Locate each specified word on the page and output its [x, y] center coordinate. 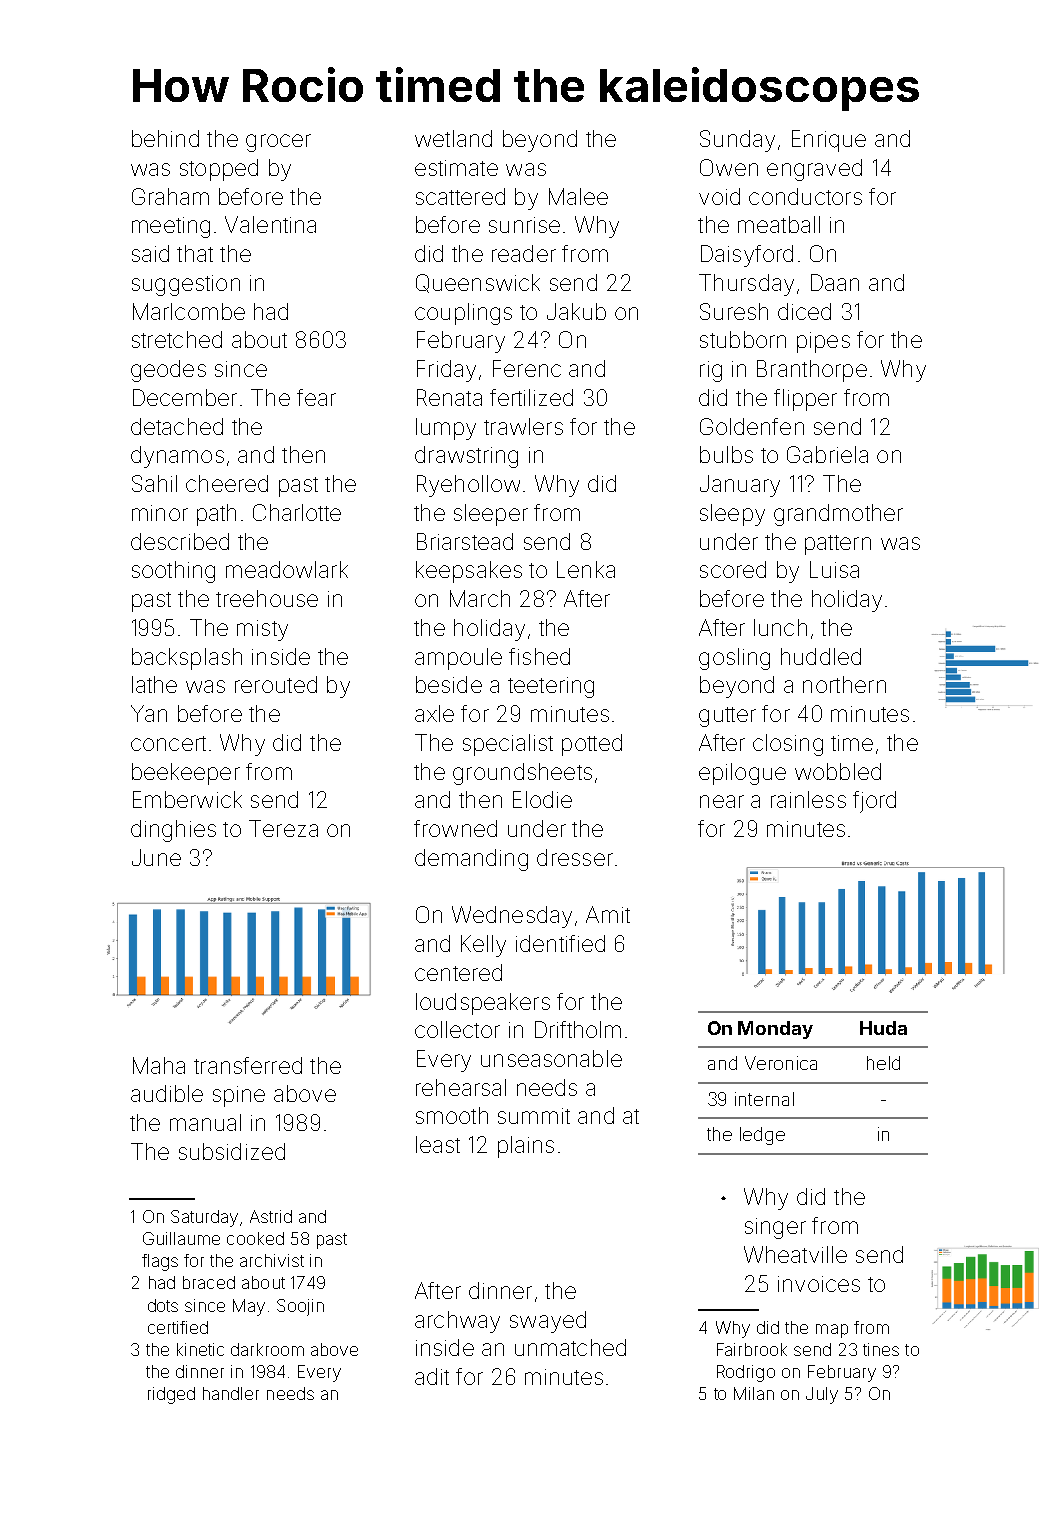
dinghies [173, 831]
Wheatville [795, 1254]
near [722, 801]
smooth [452, 1115]
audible [167, 1093]
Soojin [300, 1307]
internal [764, 1099]
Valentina [270, 224]
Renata [449, 397]
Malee [578, 196]
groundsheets [522, 774]
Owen [729, 167]
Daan [835, 282]
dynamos [177, 457]
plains [526, 1147]
